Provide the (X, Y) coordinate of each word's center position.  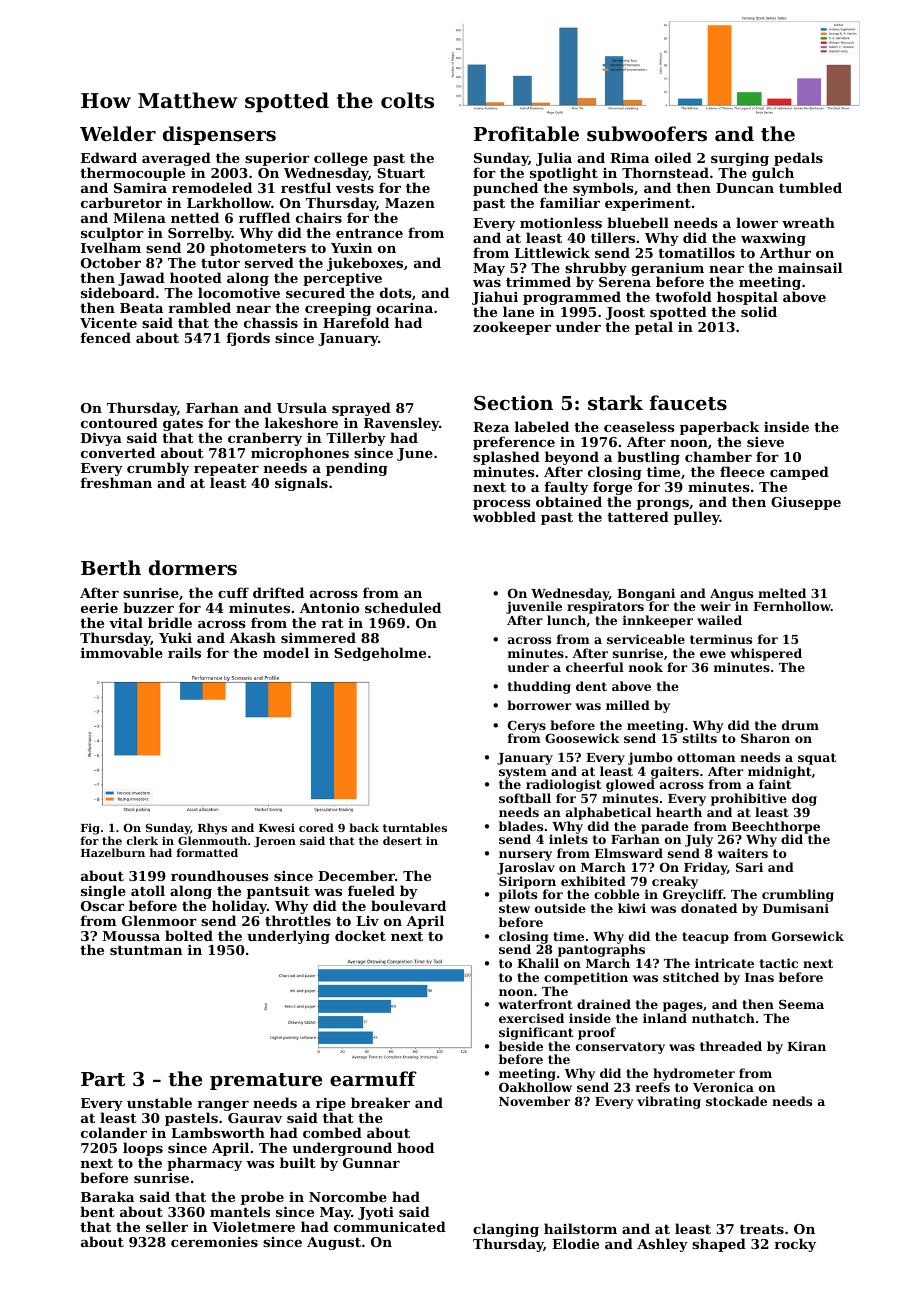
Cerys (527, 727)
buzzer (148, 607)
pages (683, 1007)
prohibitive (749, 799)
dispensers (219, 135)
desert (402, 840)
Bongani (646, 595)
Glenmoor (159, 920)
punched (505, 189)
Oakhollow (535, 1087)
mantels (240, 1212)
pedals (797, 160)
